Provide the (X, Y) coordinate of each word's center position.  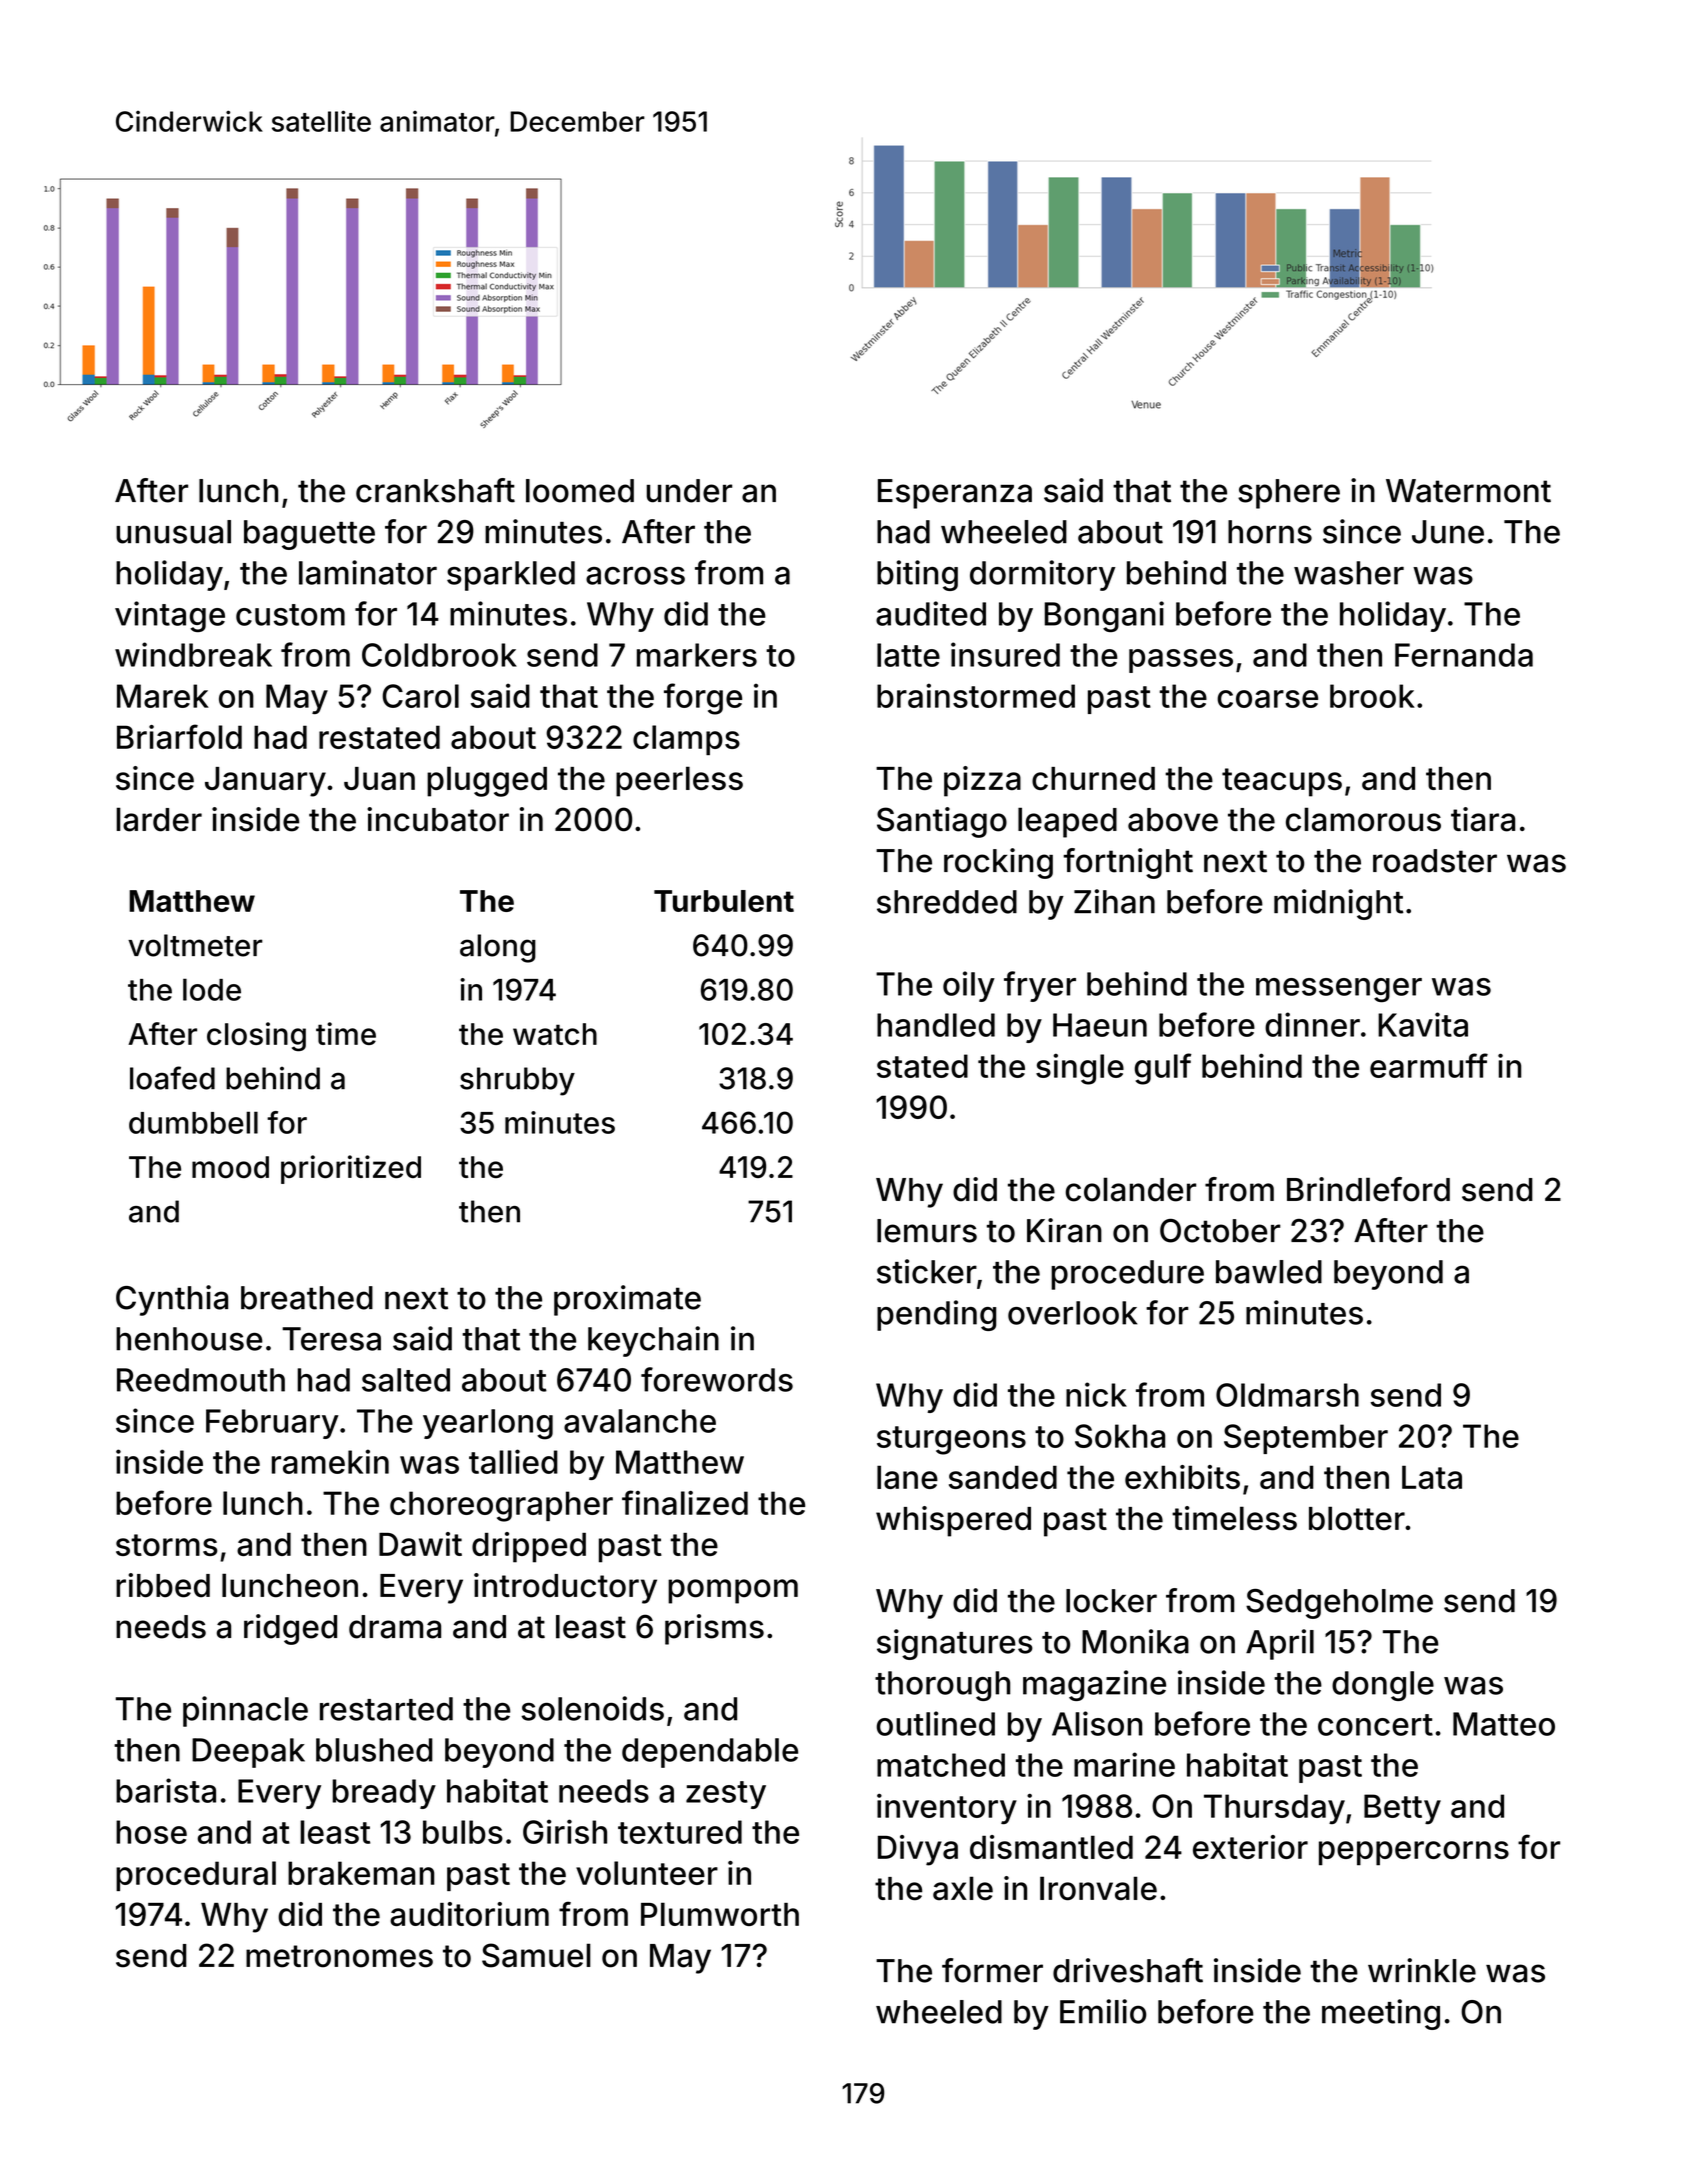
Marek (163, 696)
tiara (1483, 819)
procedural (196, 1876)
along (498, 948)
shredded (947, 902)
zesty (726, 1795)
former (992, 1970)
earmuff (1429, 1065)
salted (406, 1380)
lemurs (927, 1231)
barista (166, 1790)
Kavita (1423, 1024)
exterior (1250, 1847)
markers (697, 655)
